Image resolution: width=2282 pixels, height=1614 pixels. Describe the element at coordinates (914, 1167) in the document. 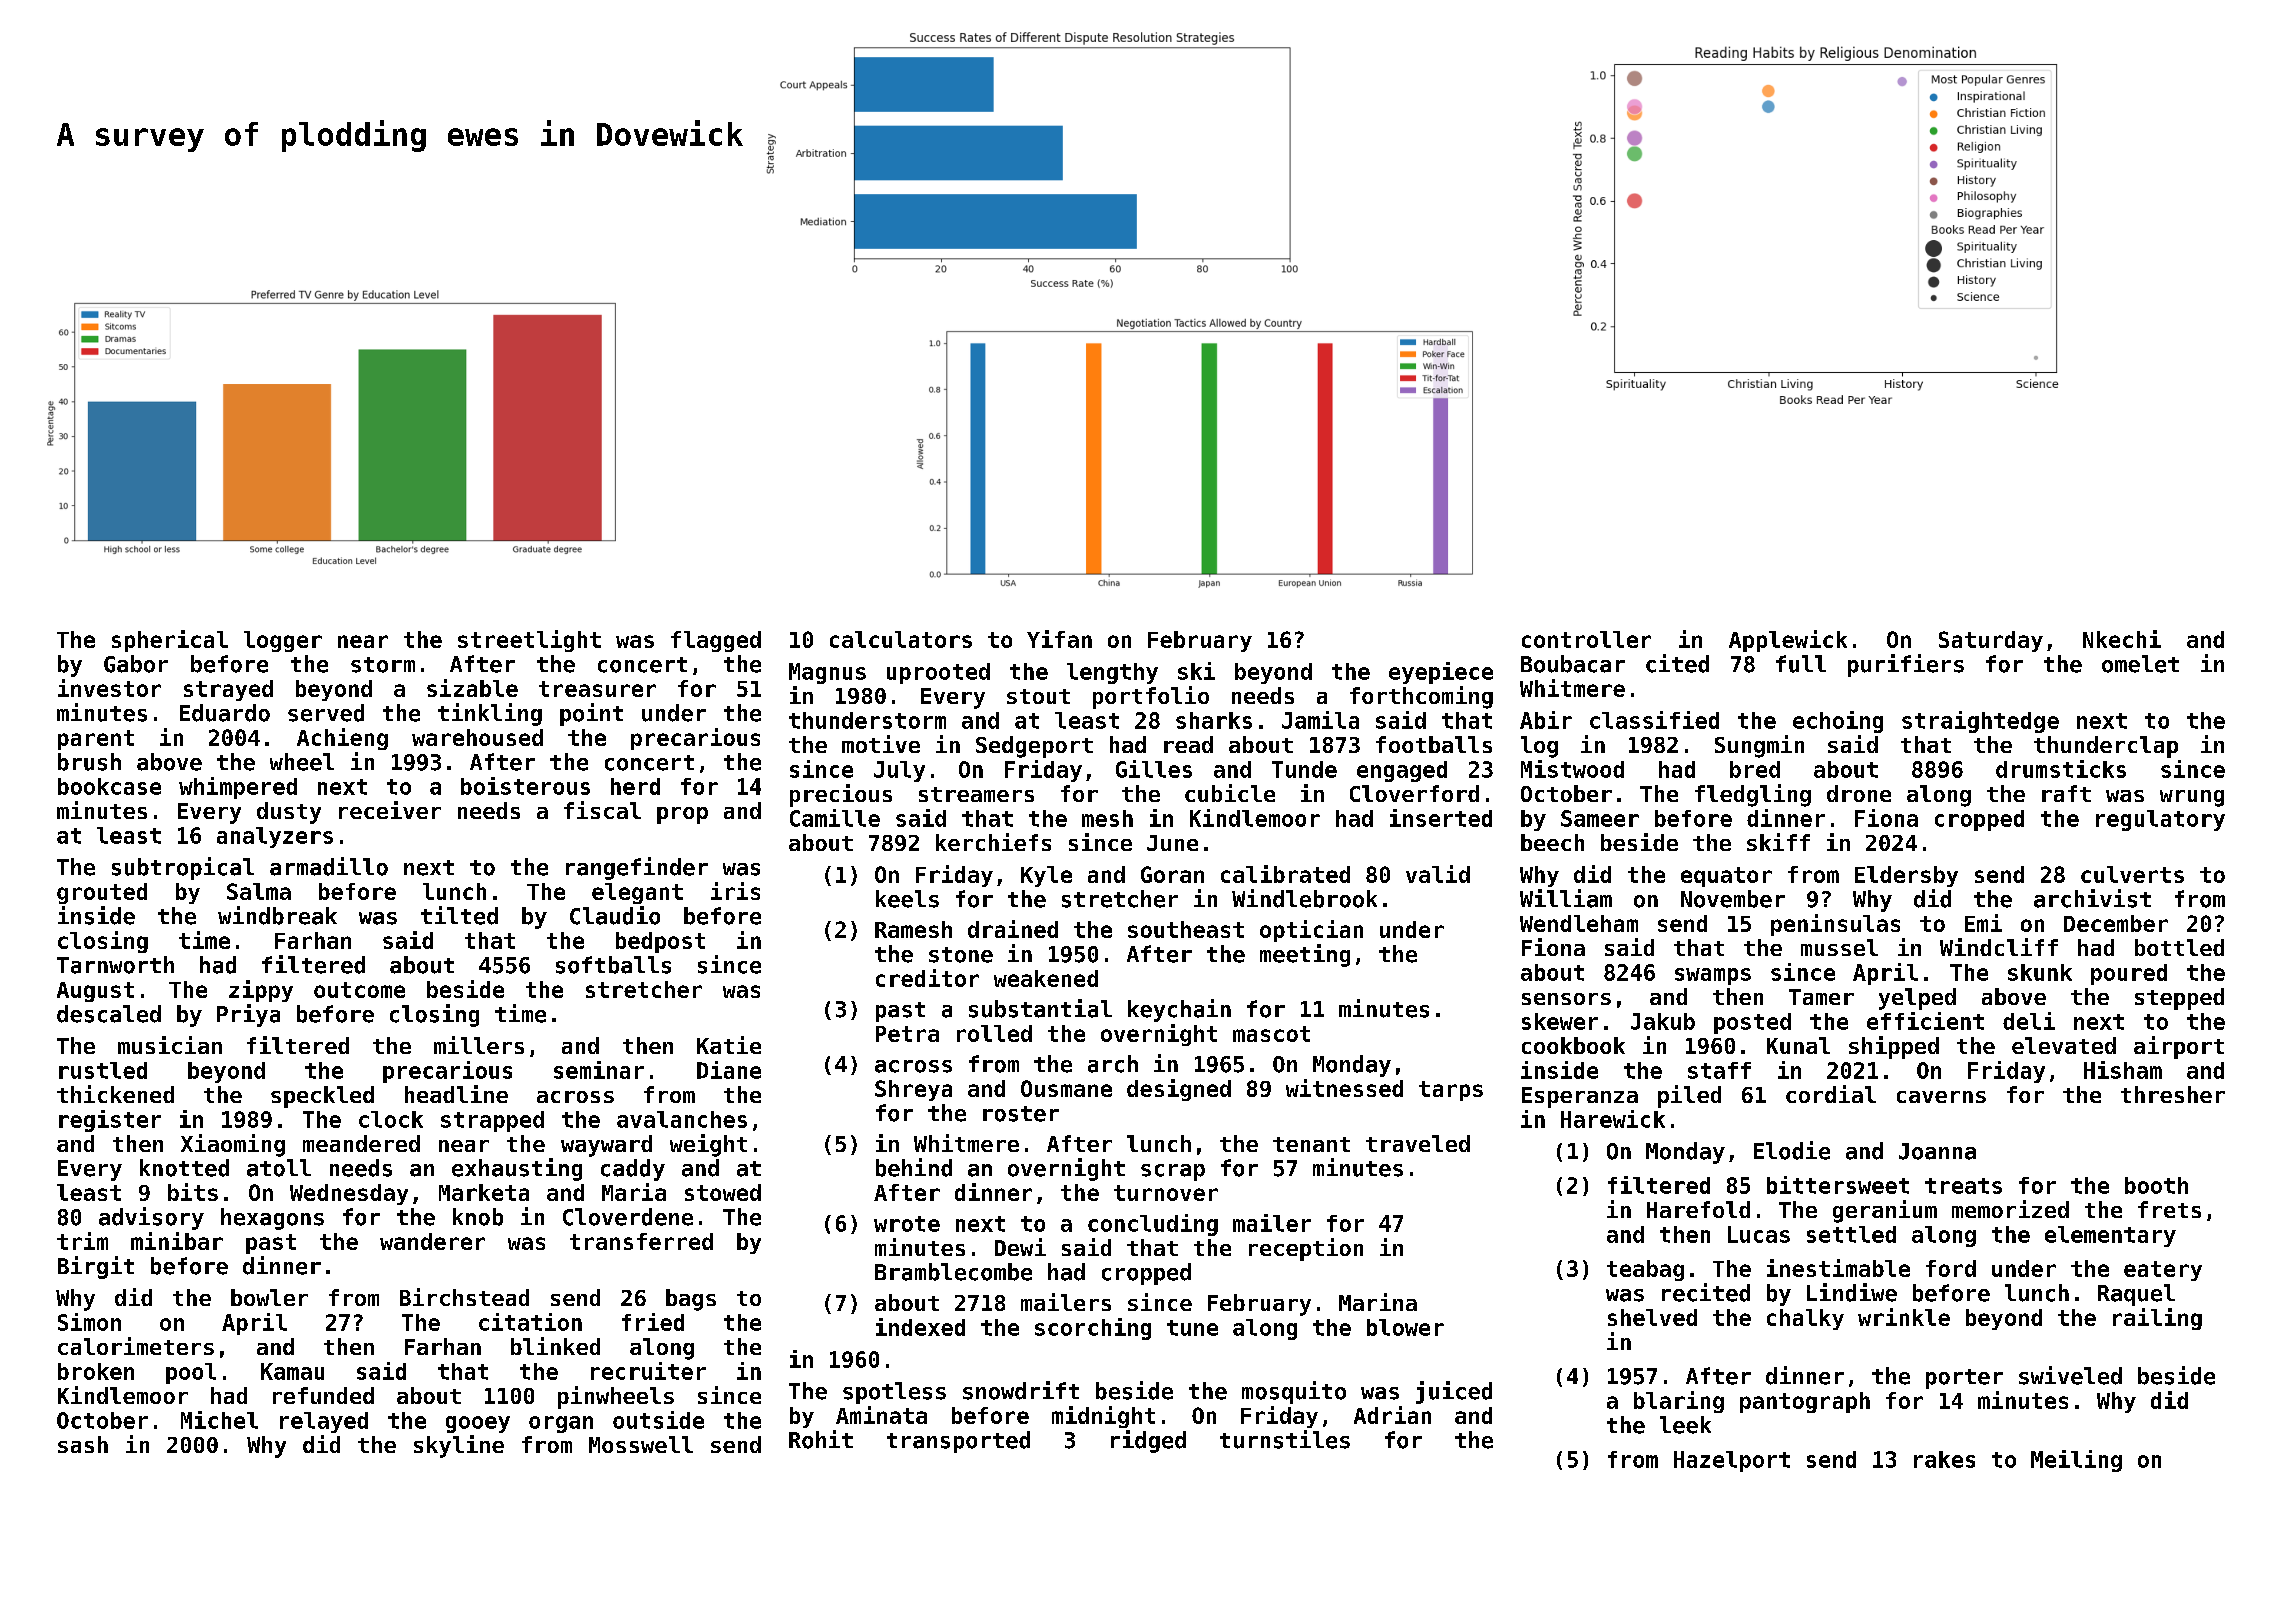

I see `behind` at that location.
